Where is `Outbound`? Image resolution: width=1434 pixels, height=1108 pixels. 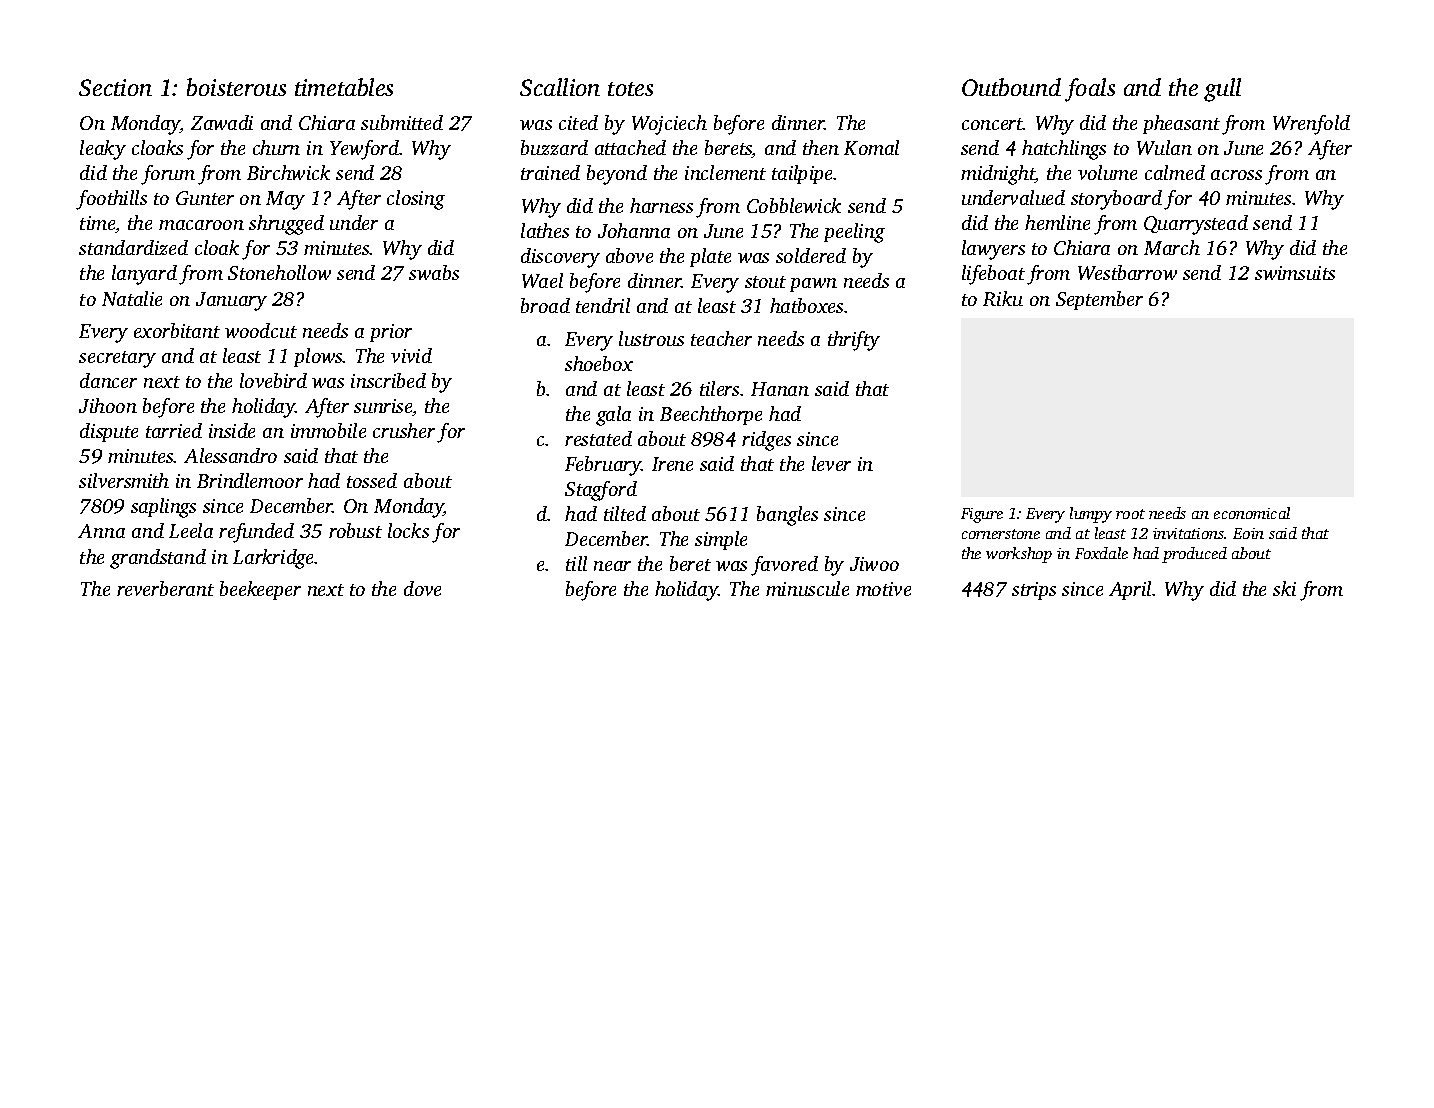 Outbound is located at coordinates (1011, 87).
